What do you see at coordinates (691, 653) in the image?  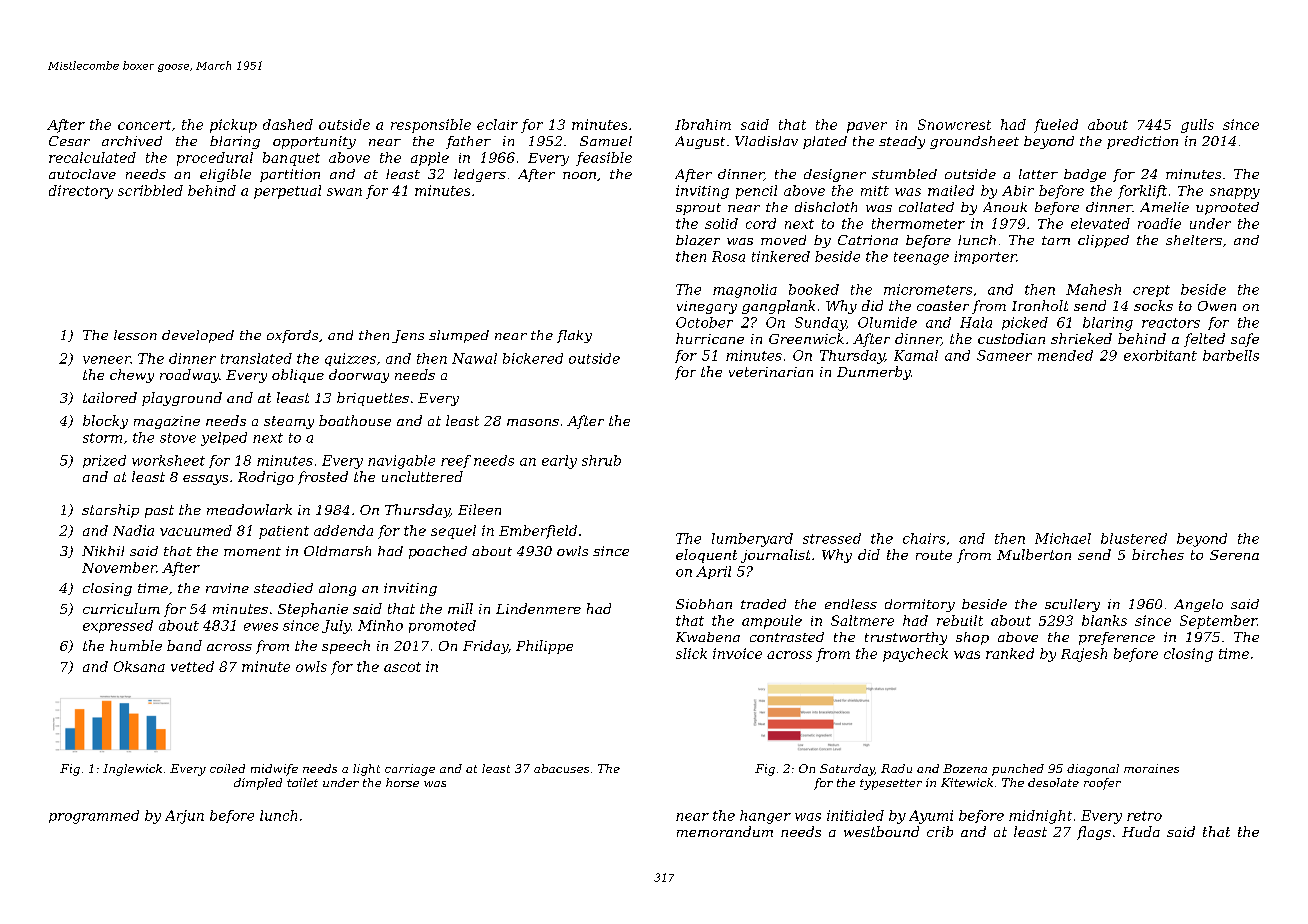 I see `slick` at bounding box center [691, 653].
